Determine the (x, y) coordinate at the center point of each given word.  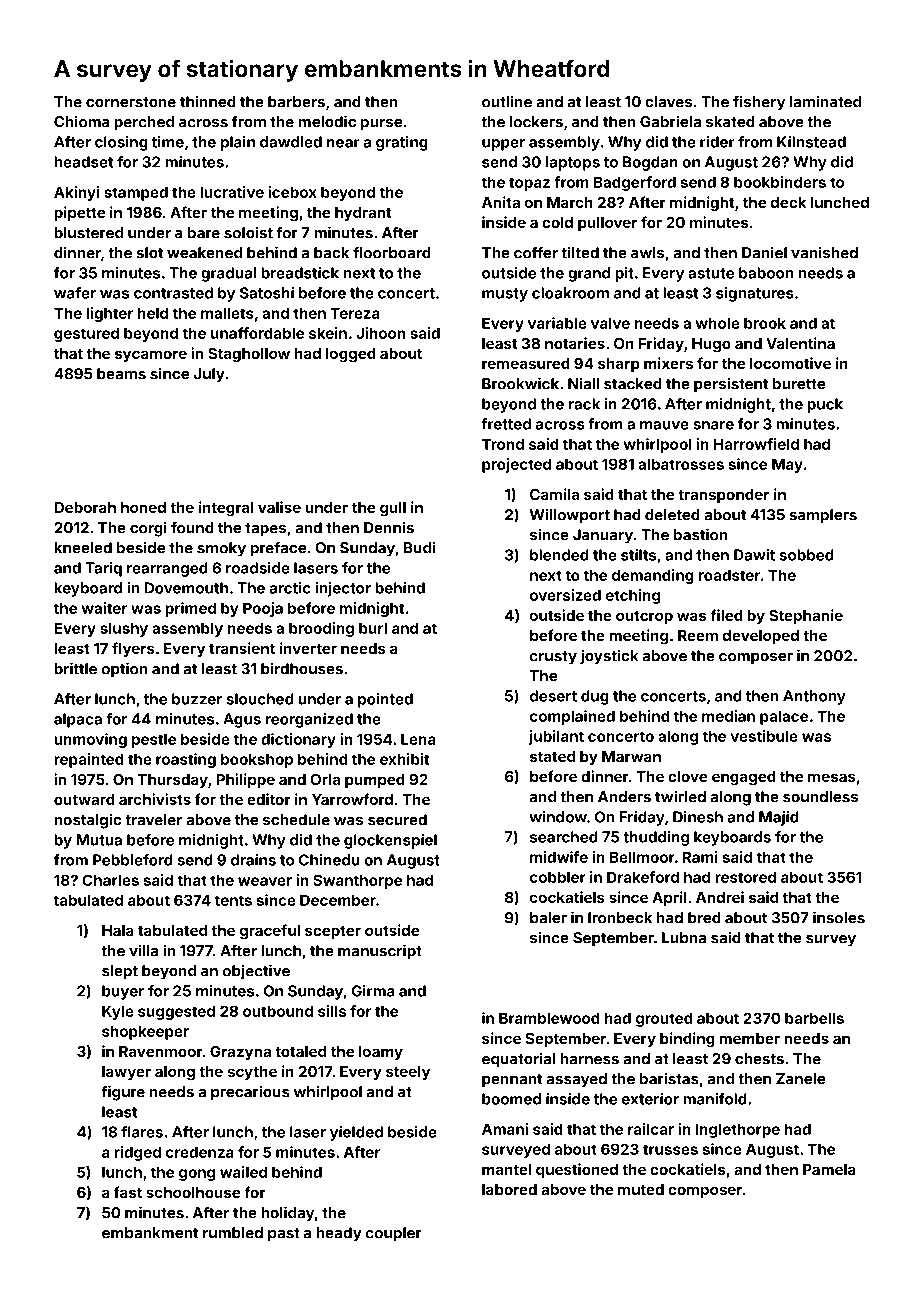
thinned (208, 101)
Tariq (103, 569)
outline (507, 101)
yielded (356, 1133)
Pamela (829, 1169)
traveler (153, 820)
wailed (243, 1172)
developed (761, 637)
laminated (825, 101)
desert (553, 696)
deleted (672, 515)
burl (373, 628)
